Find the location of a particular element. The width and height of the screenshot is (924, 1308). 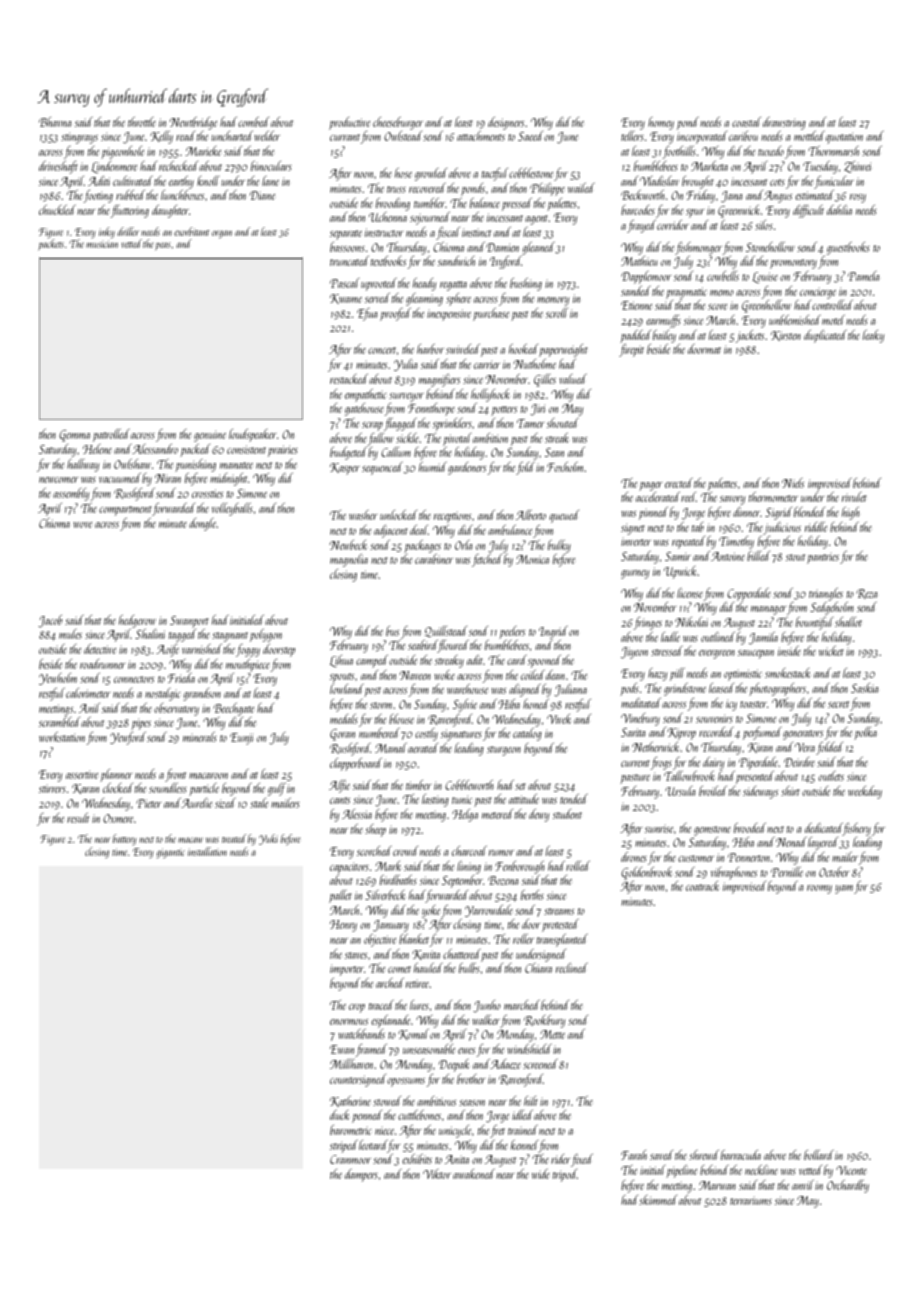

Ewan is located at coordinates (342, 1049).
